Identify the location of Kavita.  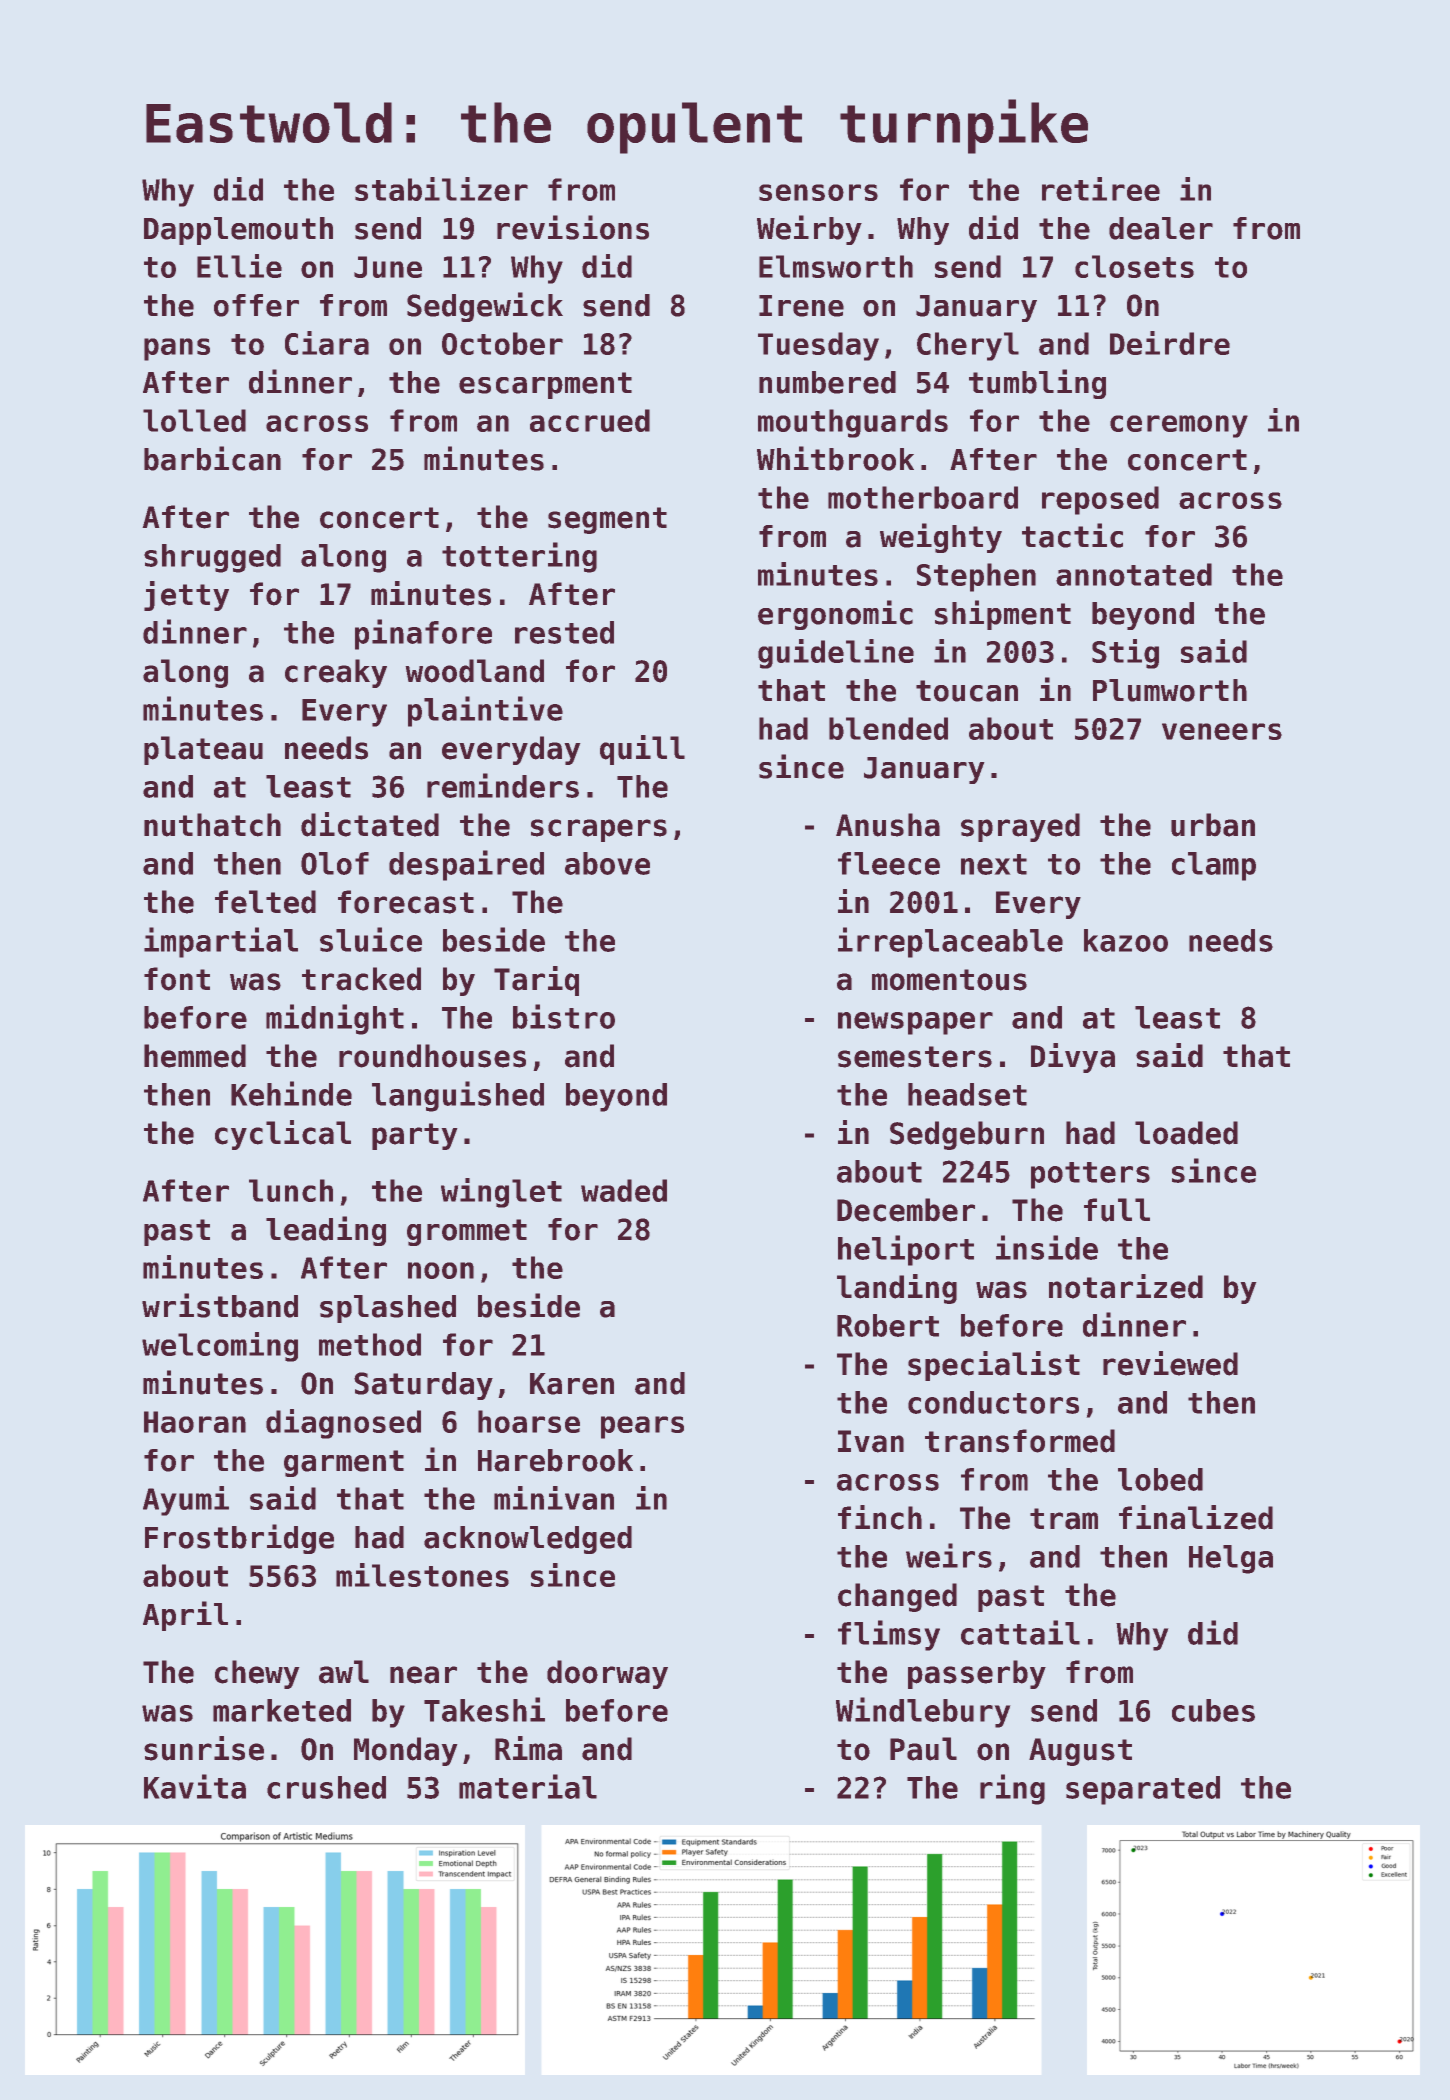
(195, 1786).
